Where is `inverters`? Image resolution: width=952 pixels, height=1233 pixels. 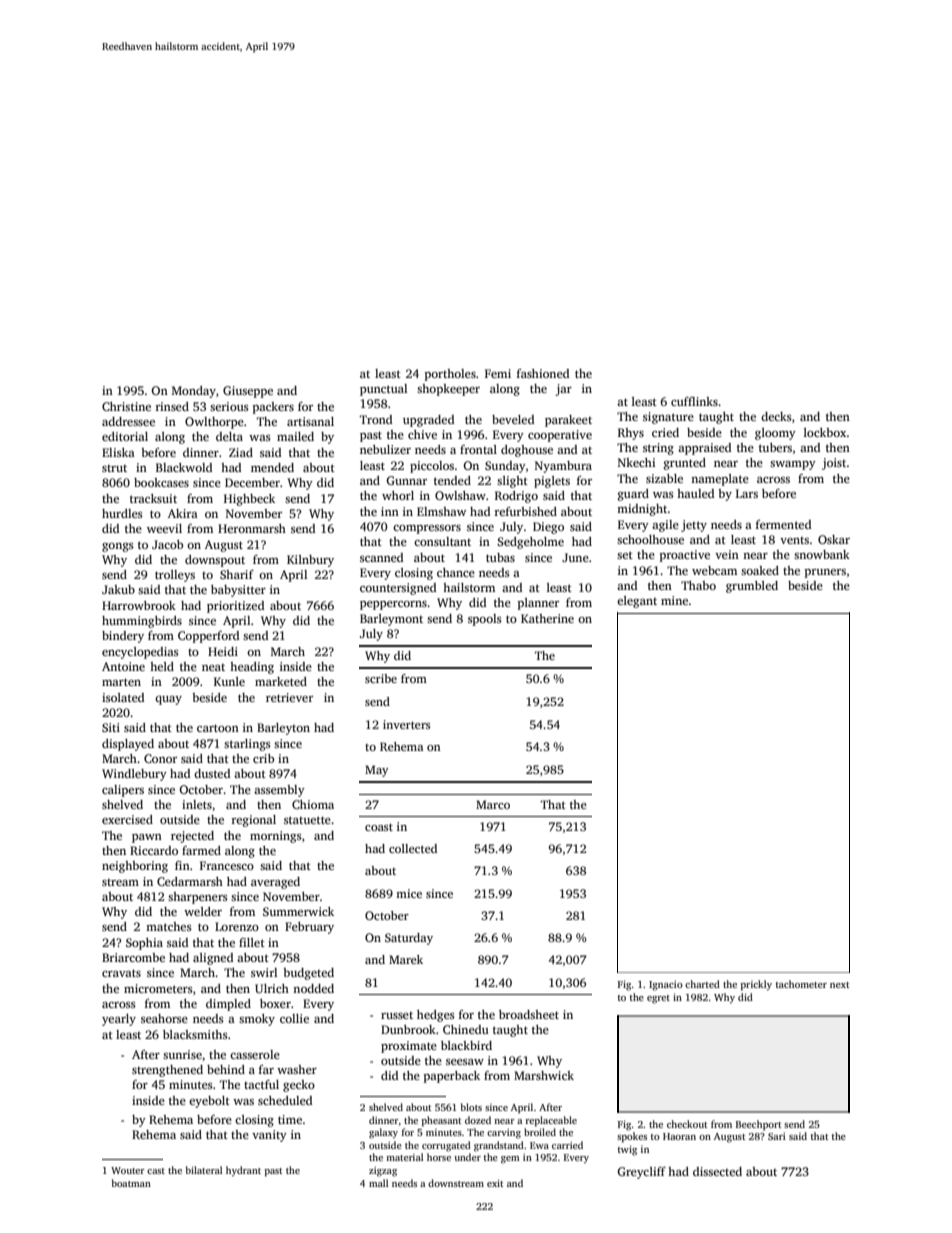
inverters is located at coordinates (406, 724).
